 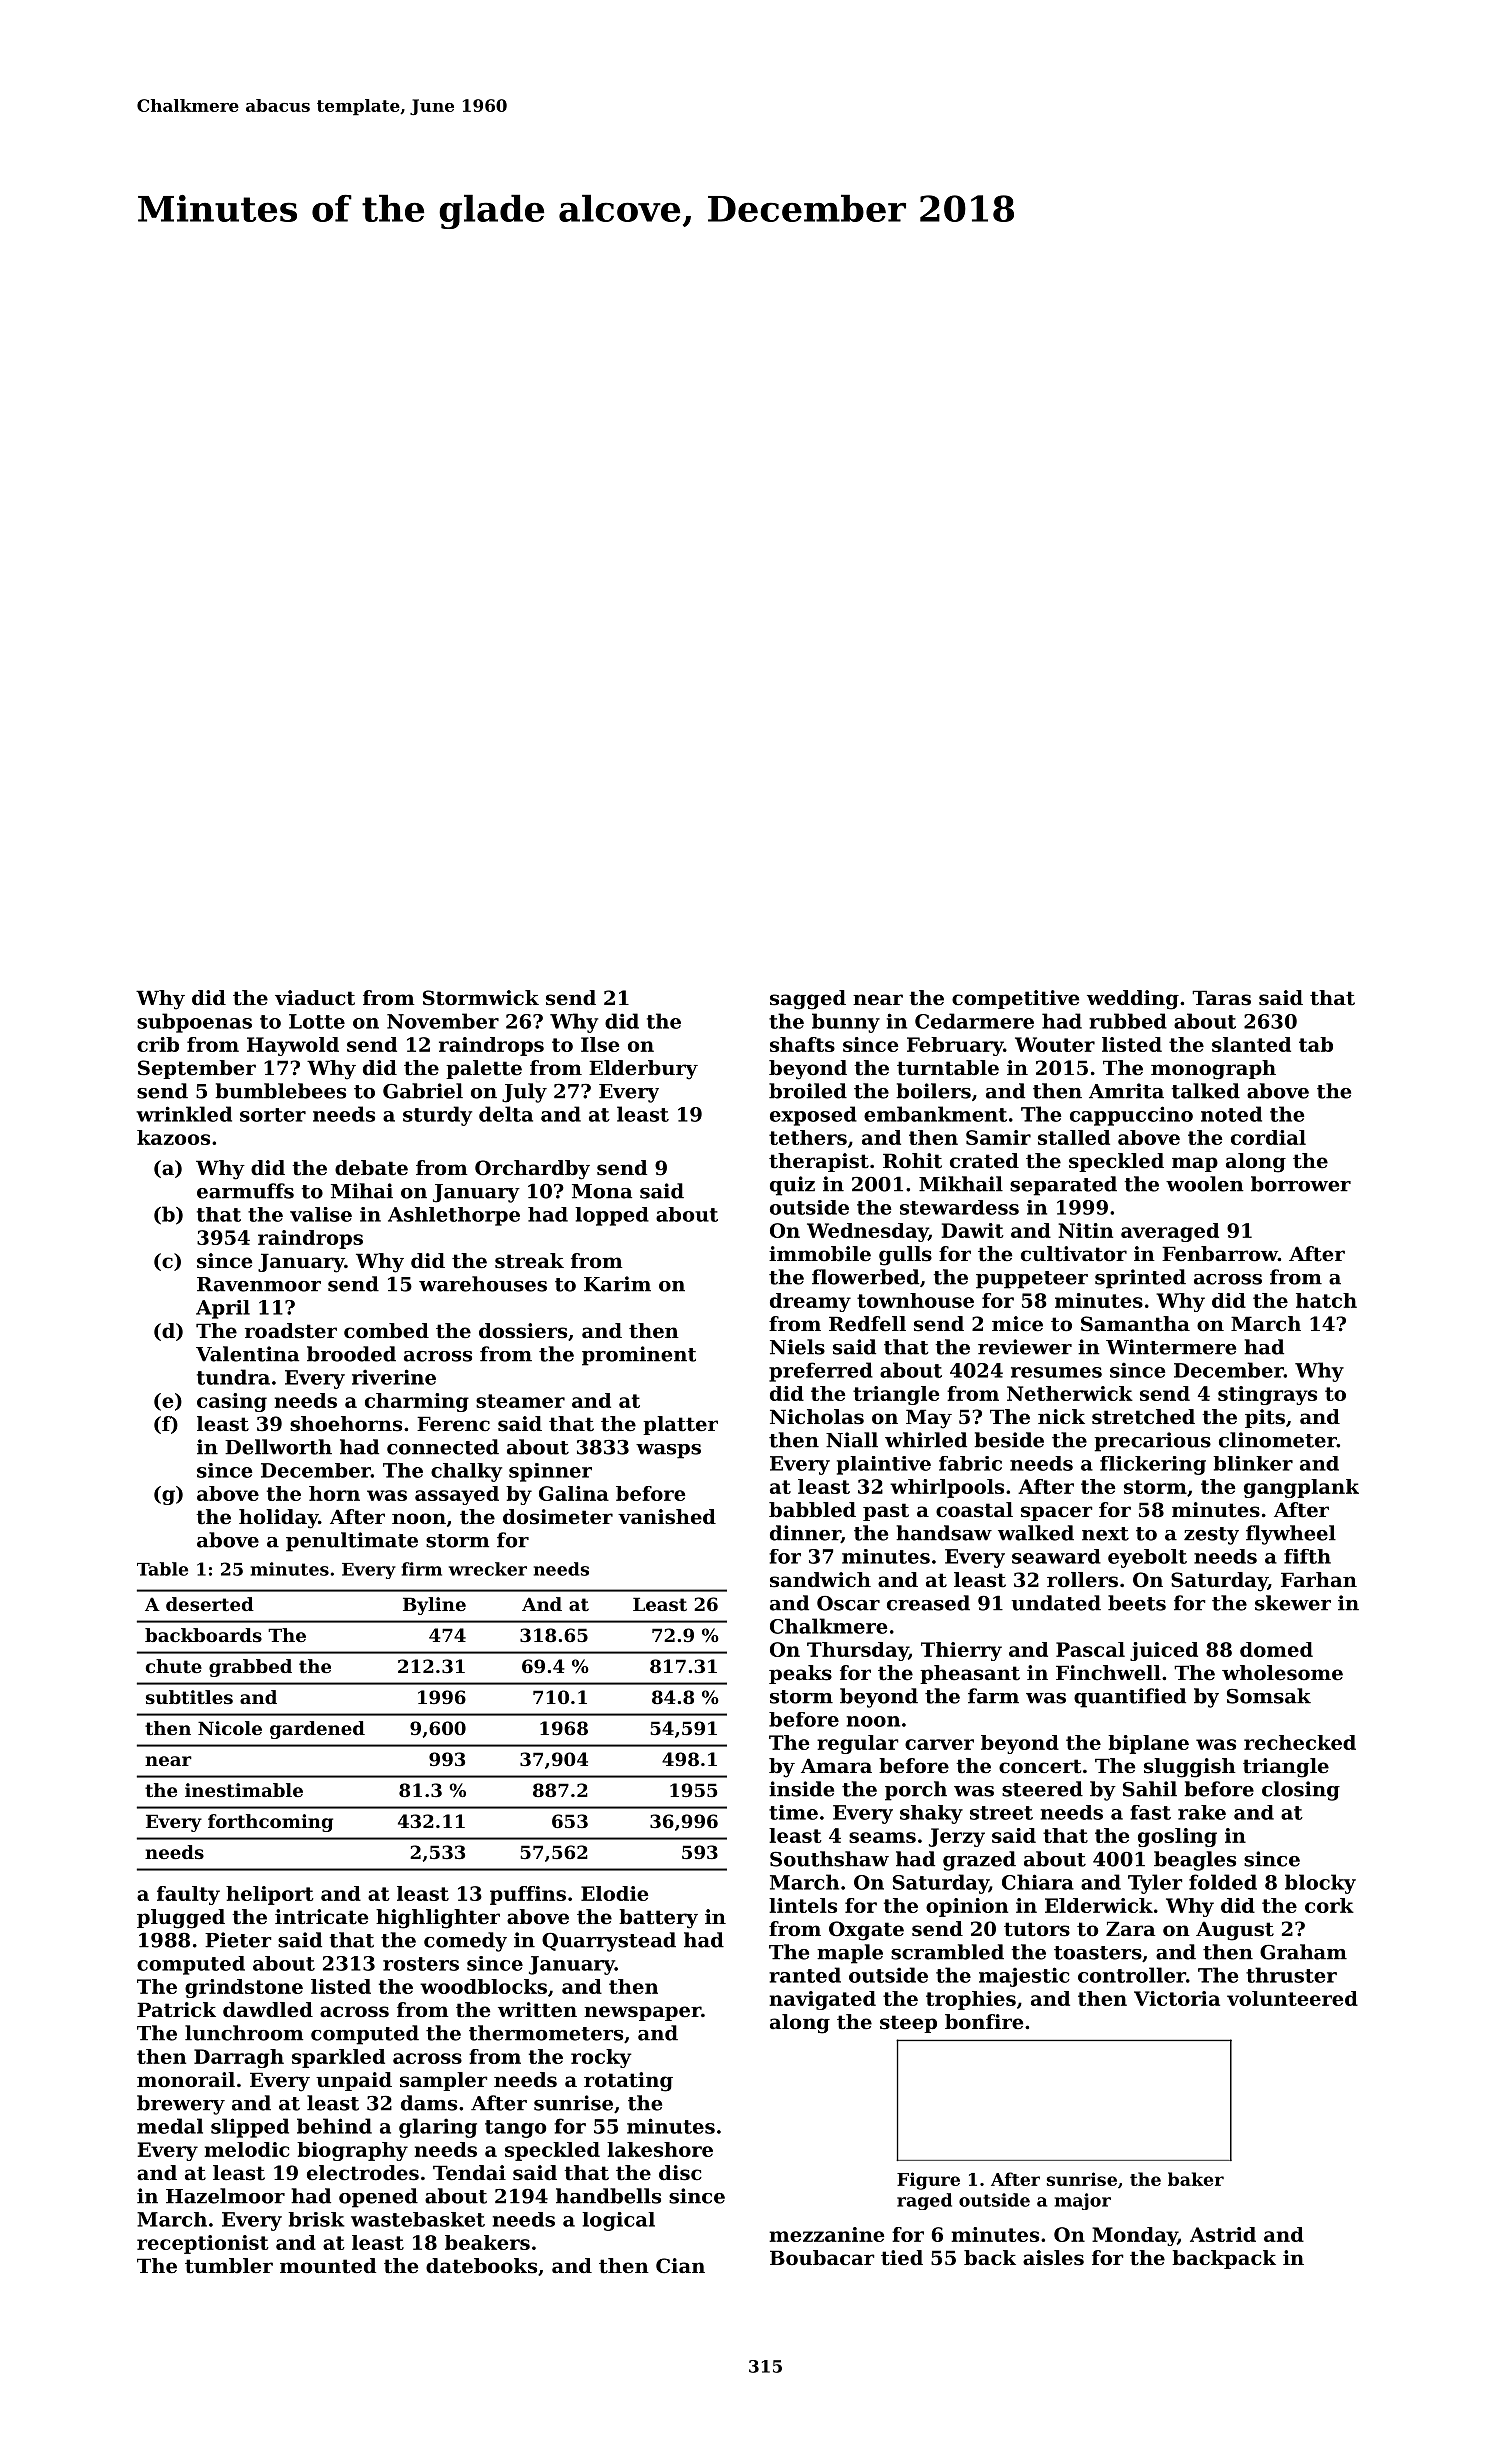 I want to click on sagged, so click(x=808, y=1000).
